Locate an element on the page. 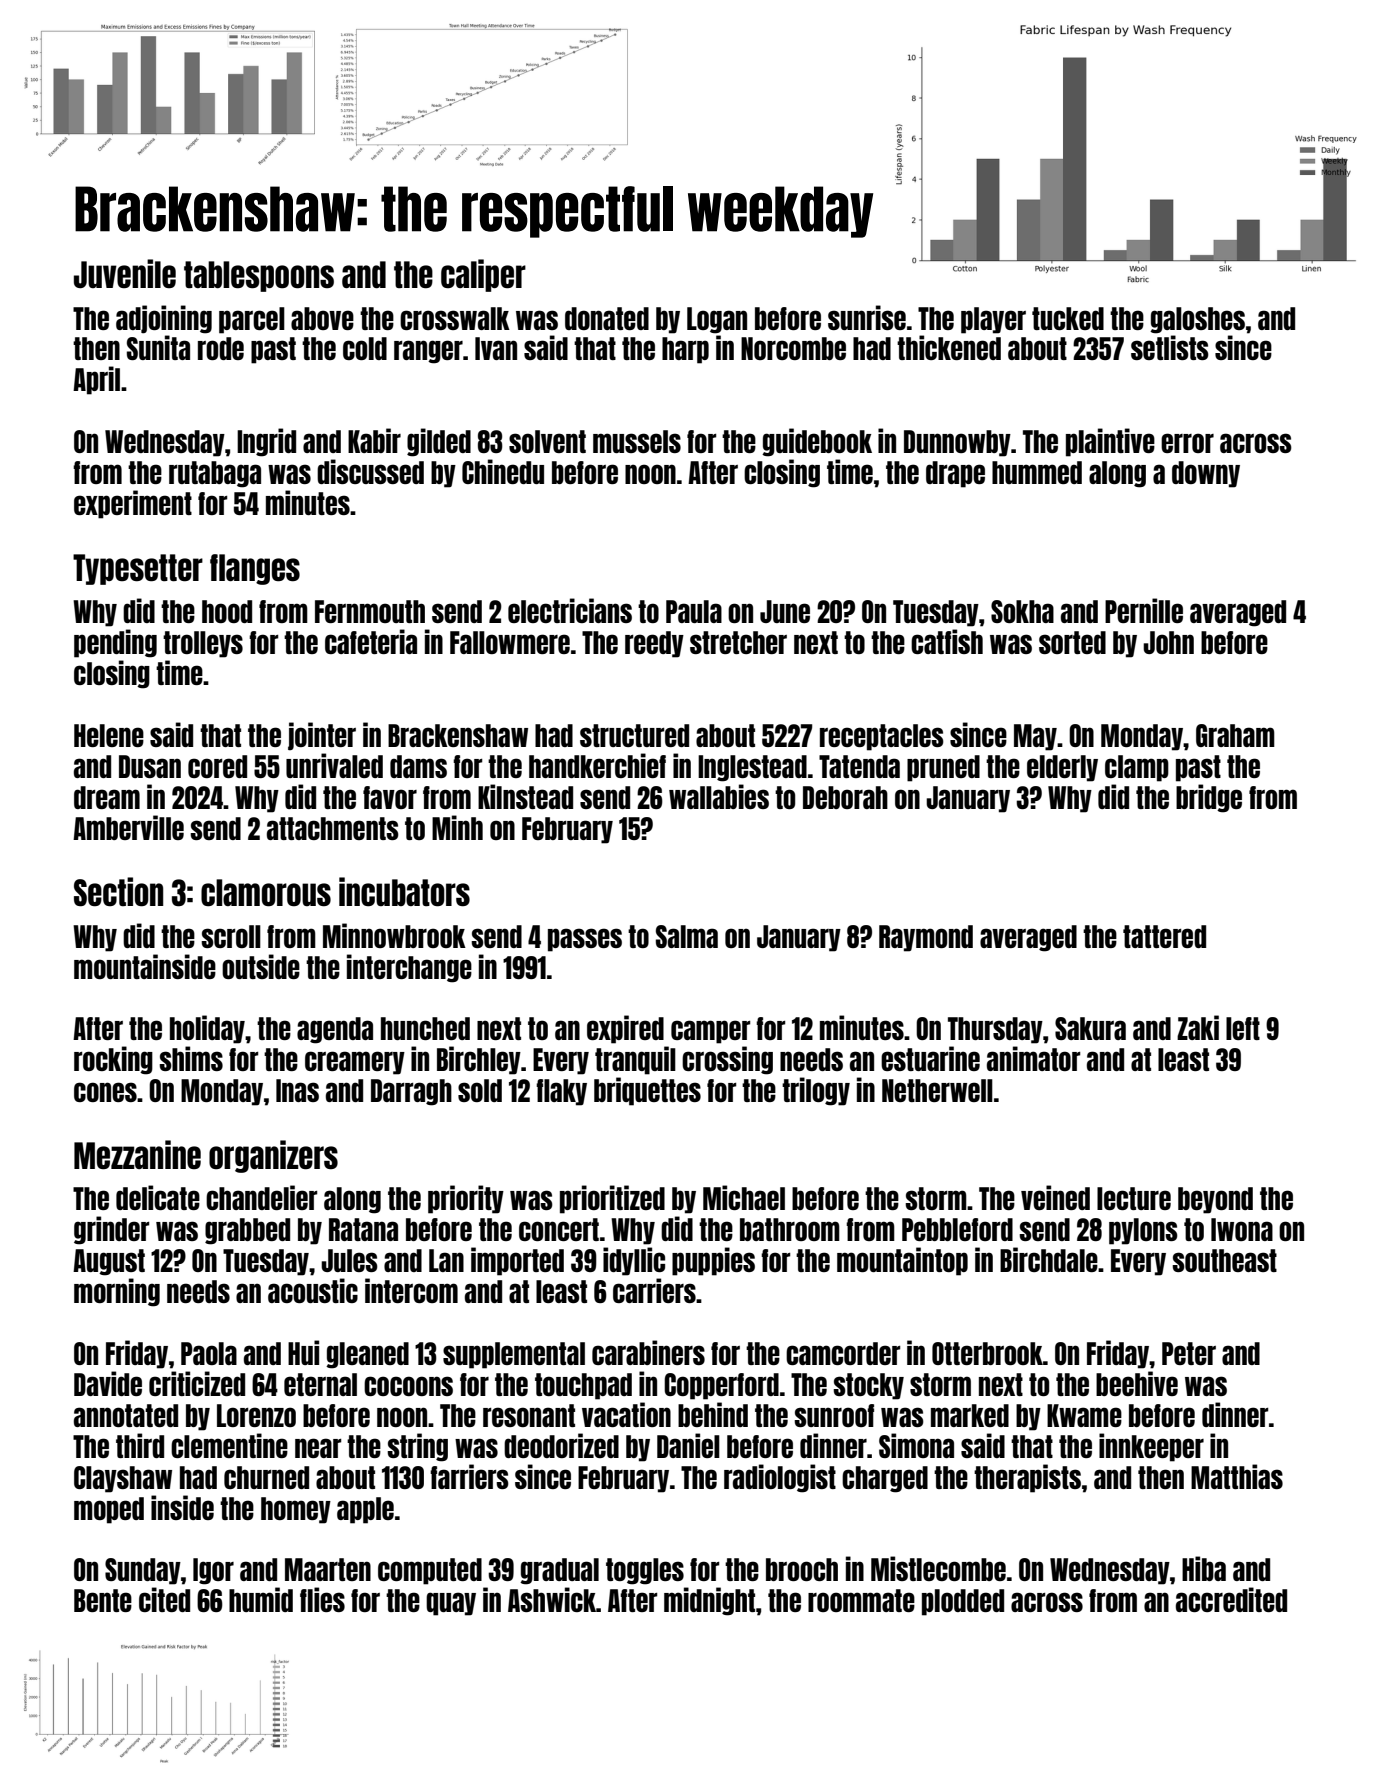 This page has width=1383, height=1789. left is located at coordinates (1243, 1028).
